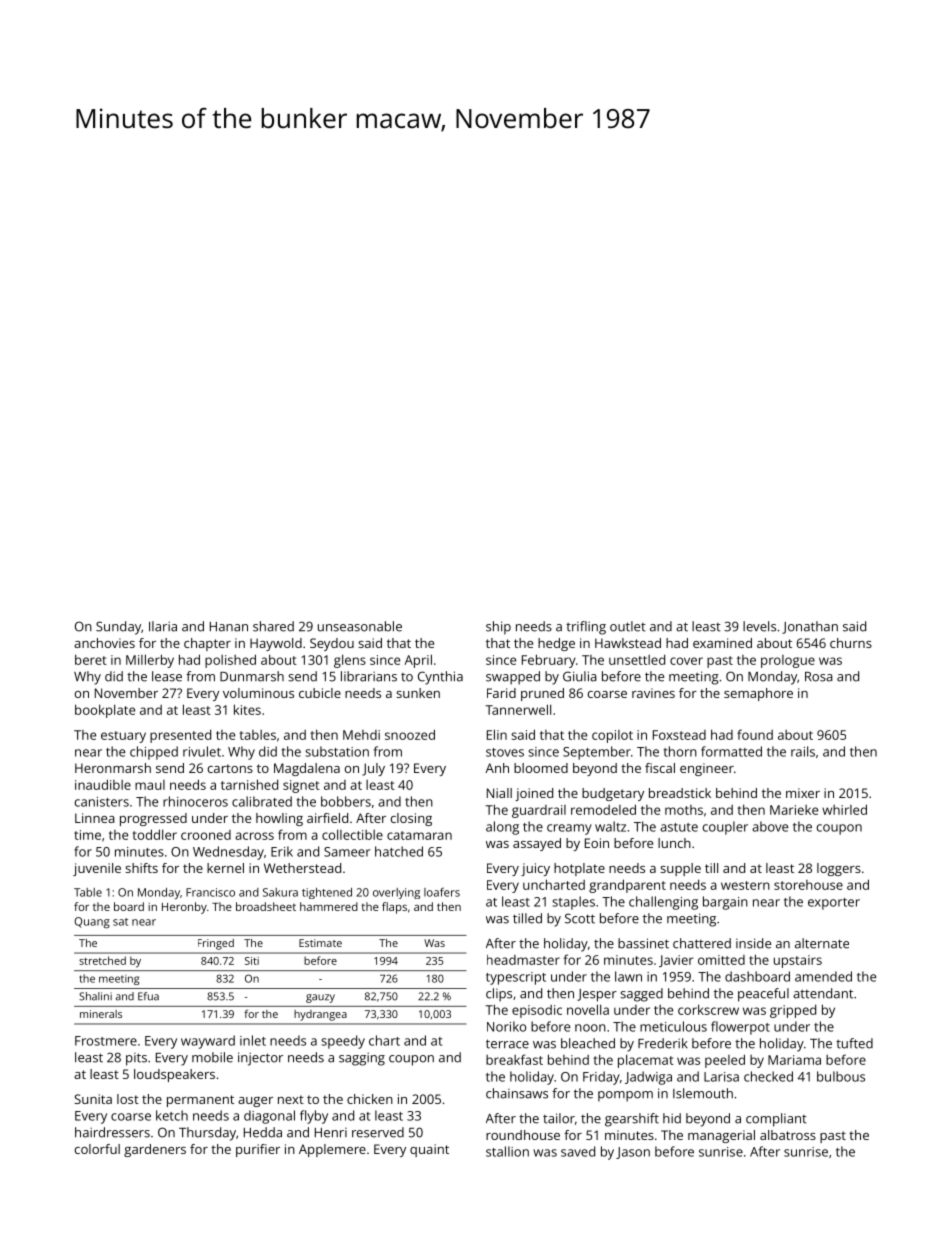 This image has height=1233, width=952. What do you see at coordinates (440, 678) in the image?
I see `Cynthia` at bounding box center [440, 678].
